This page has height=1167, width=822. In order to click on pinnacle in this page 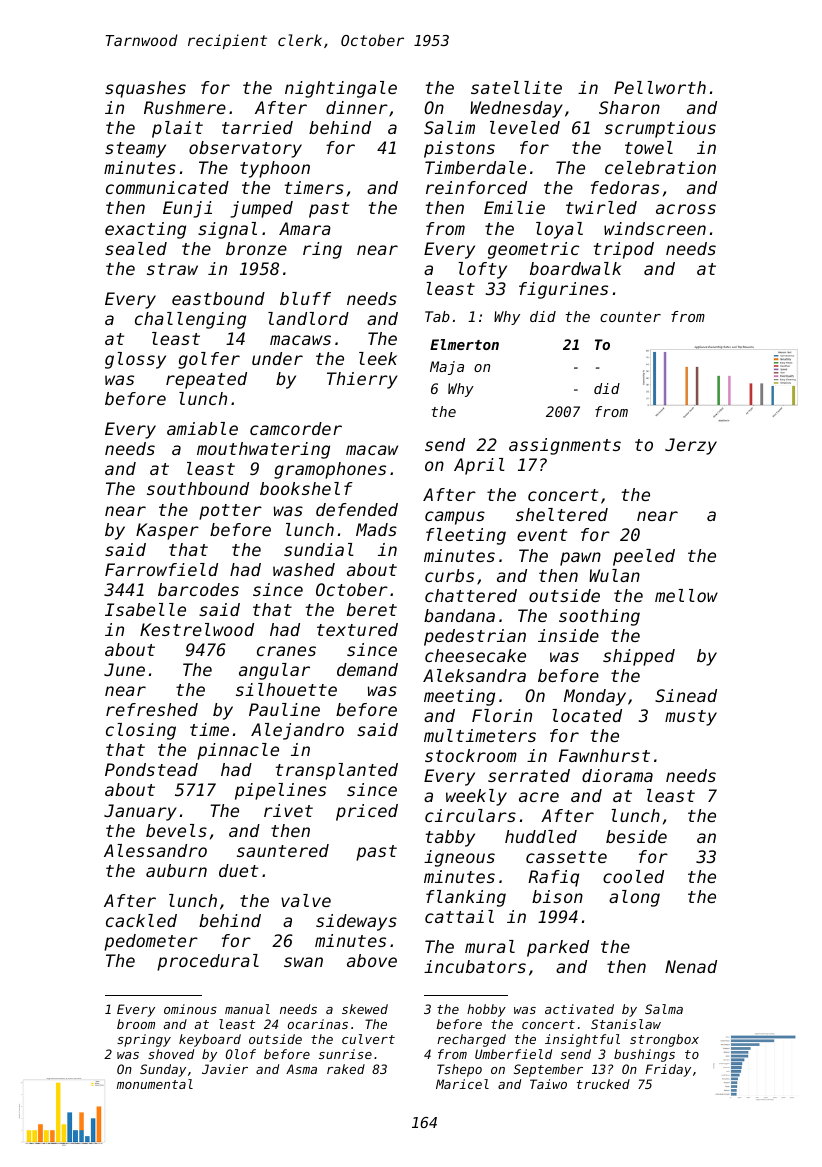, I will do `click(238, 751)`.
